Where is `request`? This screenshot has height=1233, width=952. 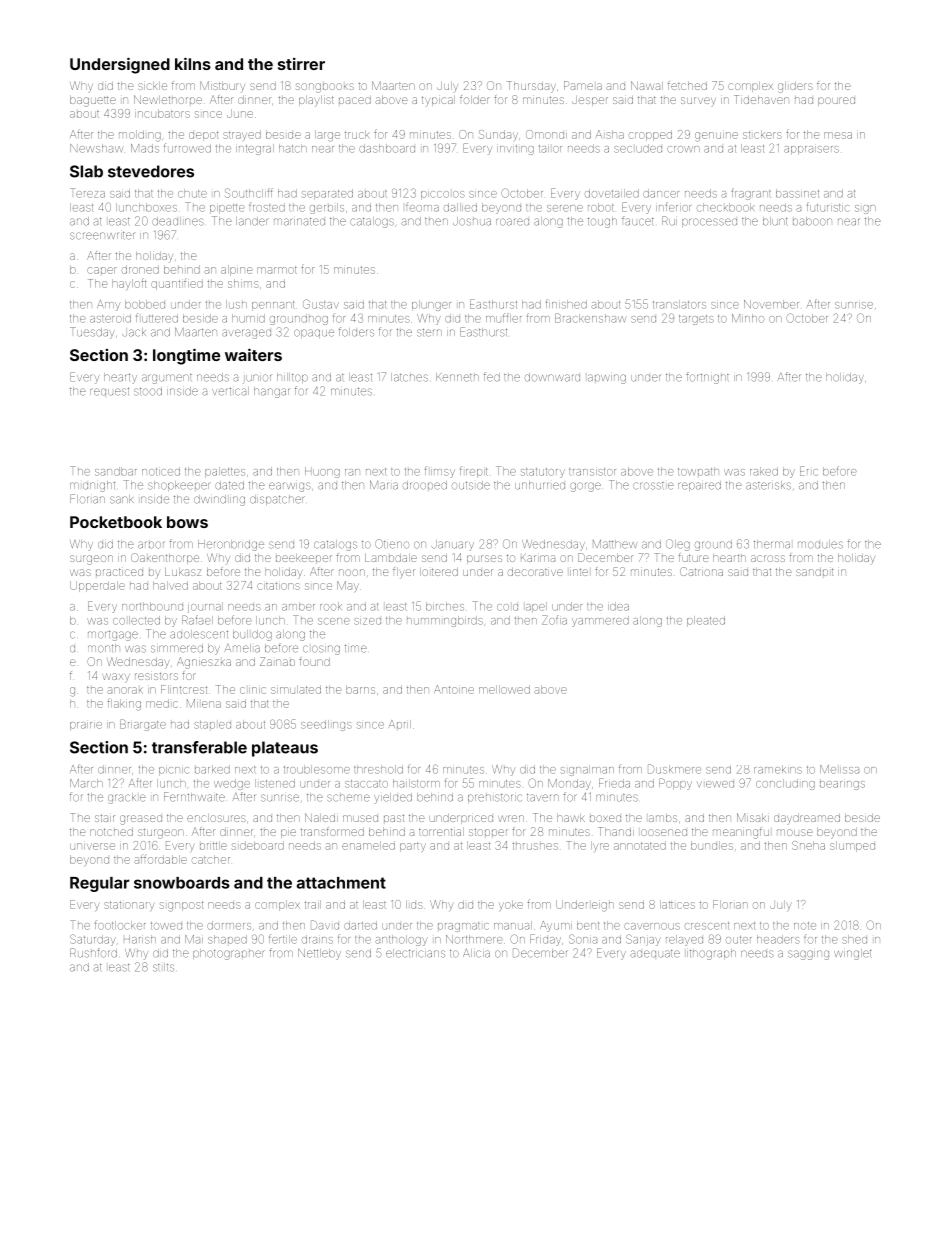 request is located at coordinates (109, 392).
